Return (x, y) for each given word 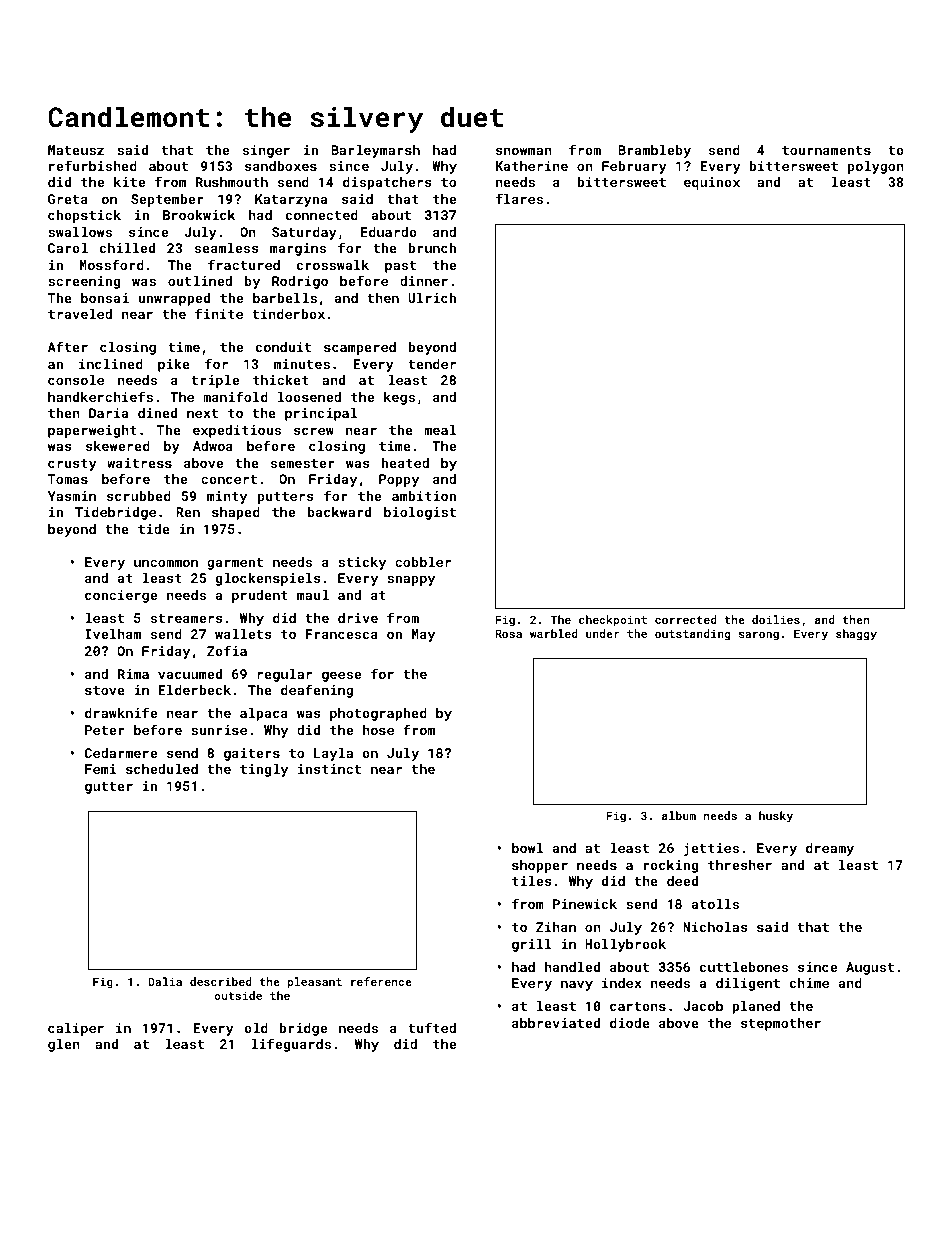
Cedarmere (121, 753)
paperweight (92, 431)
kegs (399, 398)
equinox (712, 183)
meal (440, 430)
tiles (532, 881)
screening (84, 282)
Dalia (165, 981)
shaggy (856, 635)
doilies (776, 619)
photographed (378, 714)
